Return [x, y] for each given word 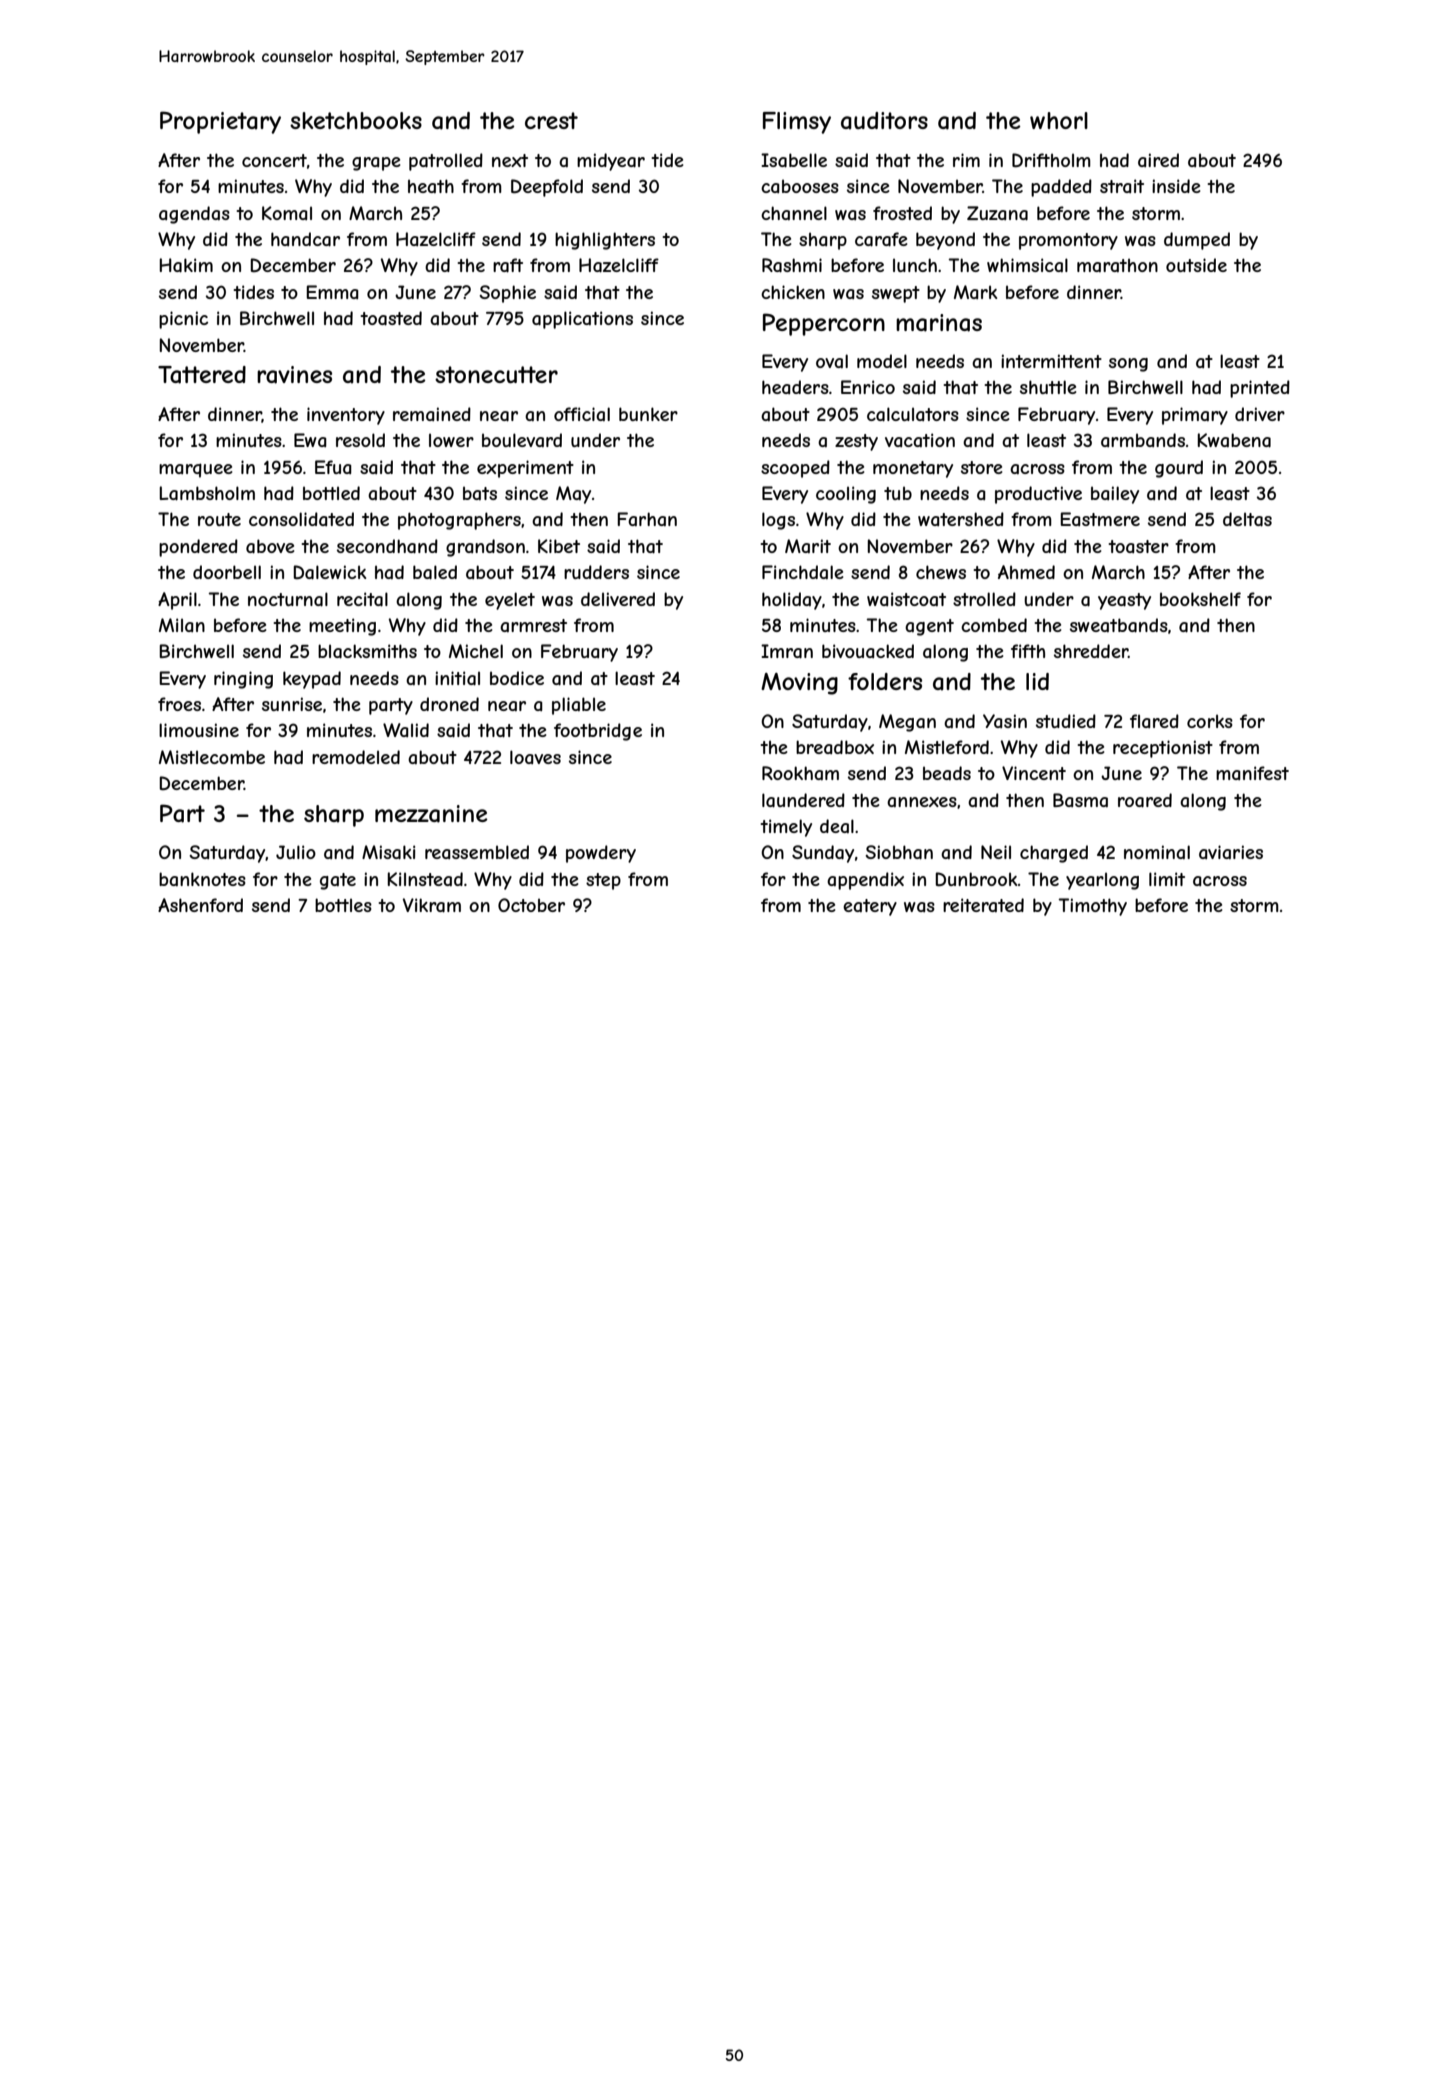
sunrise [292, 704]
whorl [1059, 120]
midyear [611, 162]
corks [1210, 721]
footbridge [598, 732]
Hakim [186, 265]
